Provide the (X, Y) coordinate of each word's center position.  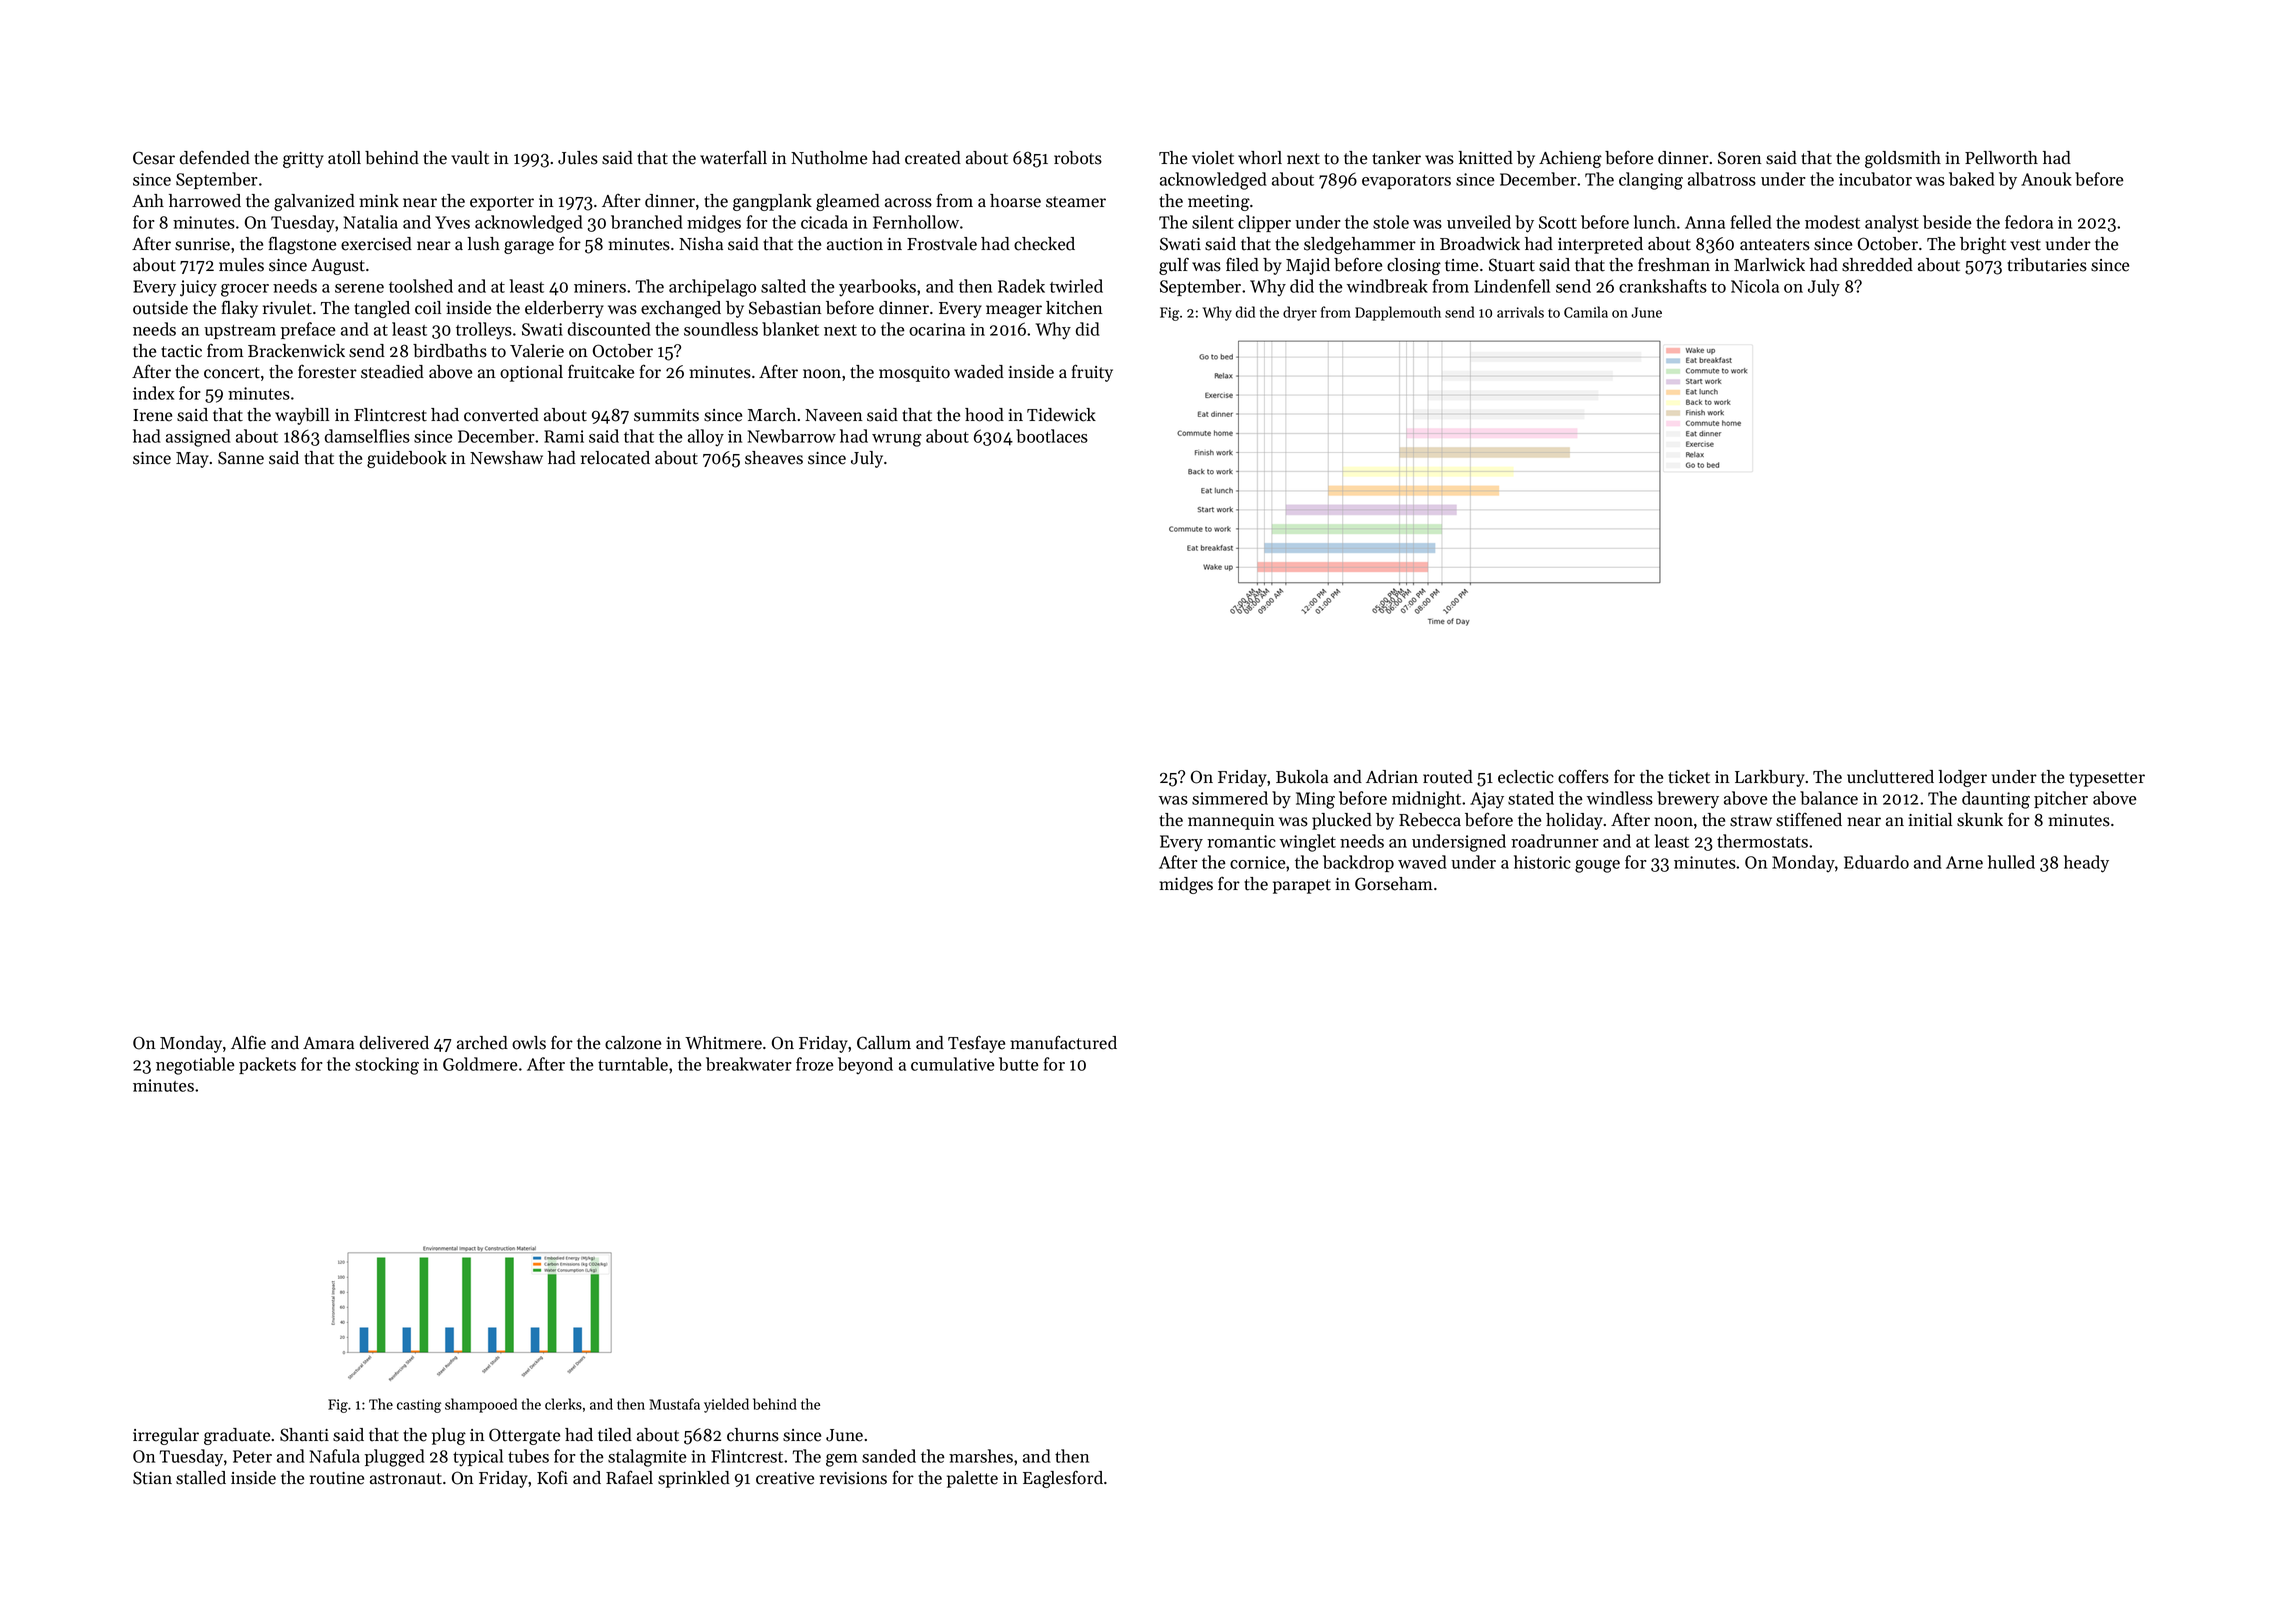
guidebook (407, 459)
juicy (198, 288)
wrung (897, 440)
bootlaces (1052, 436)
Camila (1586, 312)
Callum (884, 1043)
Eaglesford (1063, 1479)
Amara (328, 1043)
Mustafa (674, 1404)
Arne (1964, 862)
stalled (201, 1478)
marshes (981, 1456)
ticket (1689, 777)
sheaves (774, 458)
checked (1044, 244)
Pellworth (2001, 158)
